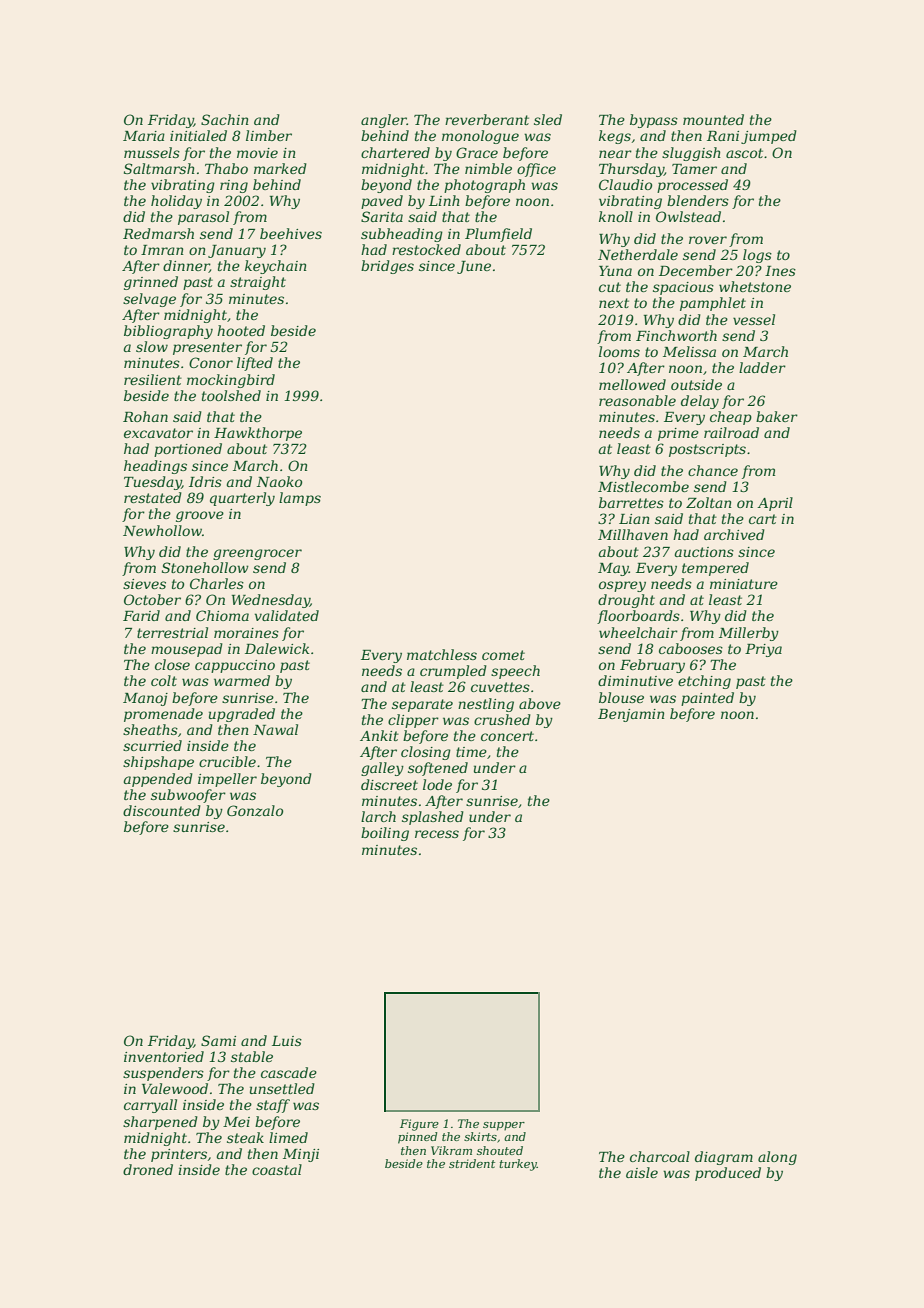 The image size is (924, 1308). I want to click on charcoal, so click(660, 1156).
